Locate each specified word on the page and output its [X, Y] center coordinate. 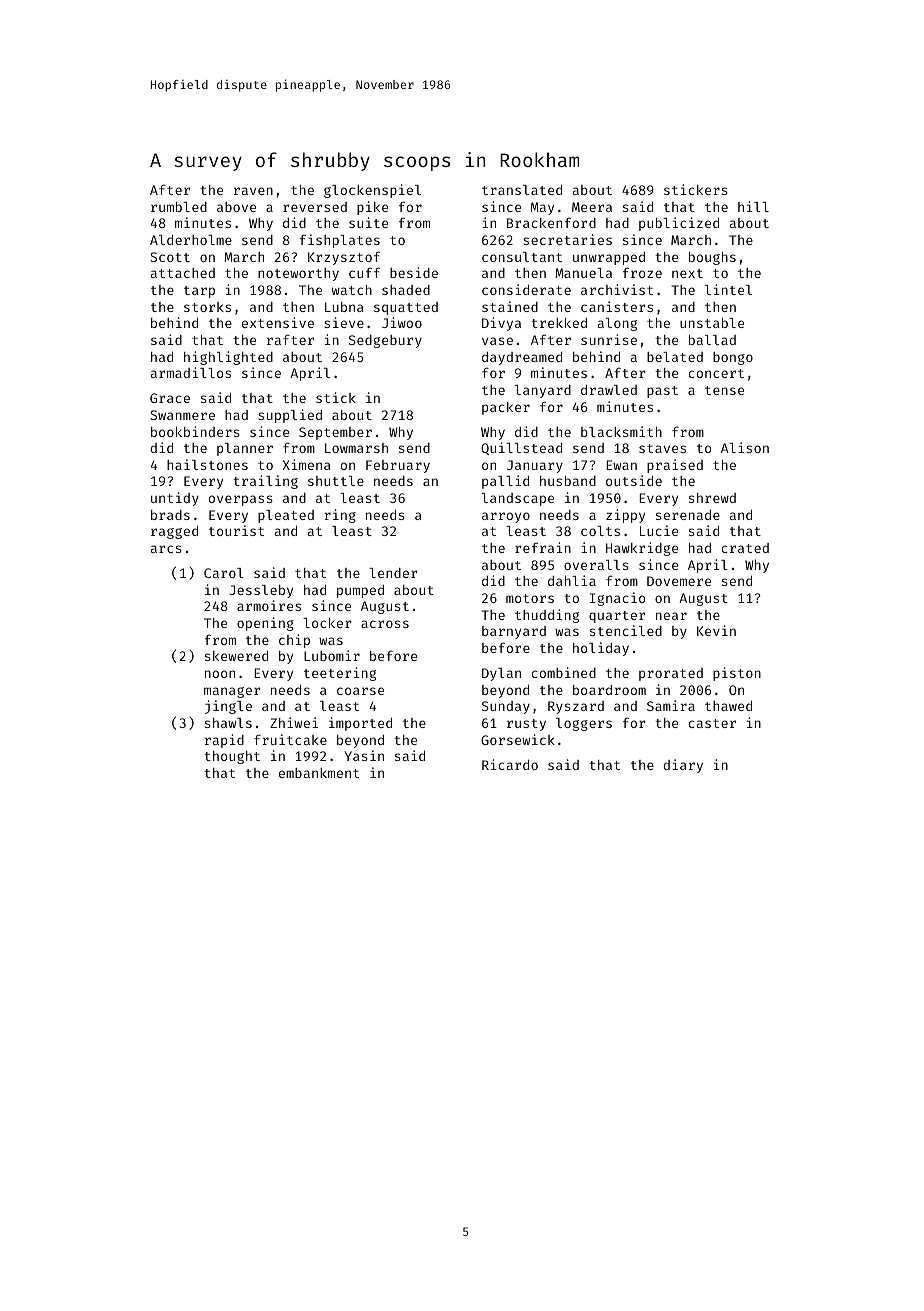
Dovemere [679, 581]
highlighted [228, 358]
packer [506, 408]
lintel [728, 289]
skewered [236, 656]
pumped [360, 591]
